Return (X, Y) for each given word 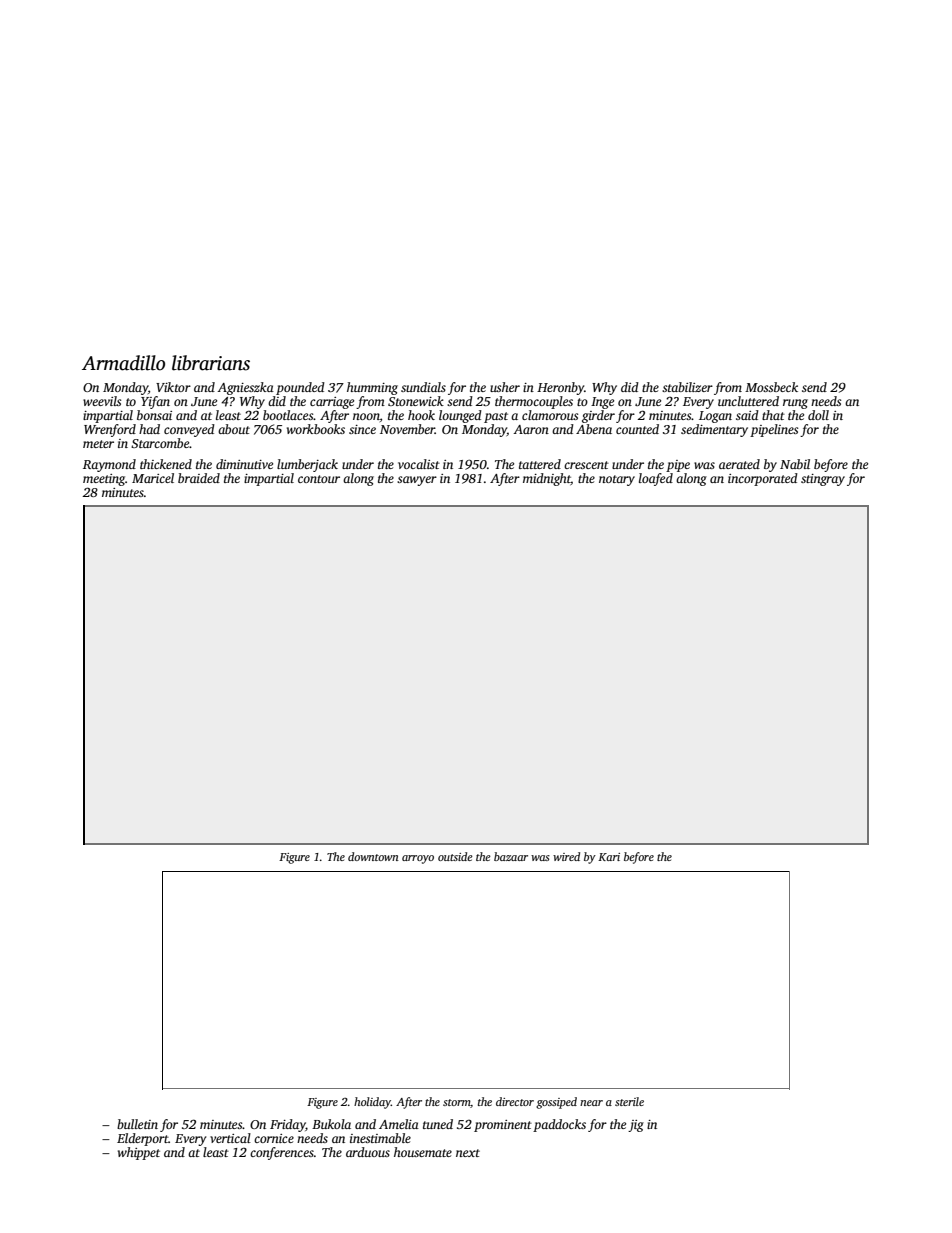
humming (372, 388)
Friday (287, 1125)
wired (566, 856)
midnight (547, 479)
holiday (372, 1103)
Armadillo (123, 363)
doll (818, 415)
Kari (609, 857)
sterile (629, 1101)
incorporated (763, 479)
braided (199, 478)
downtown (373, 856)
